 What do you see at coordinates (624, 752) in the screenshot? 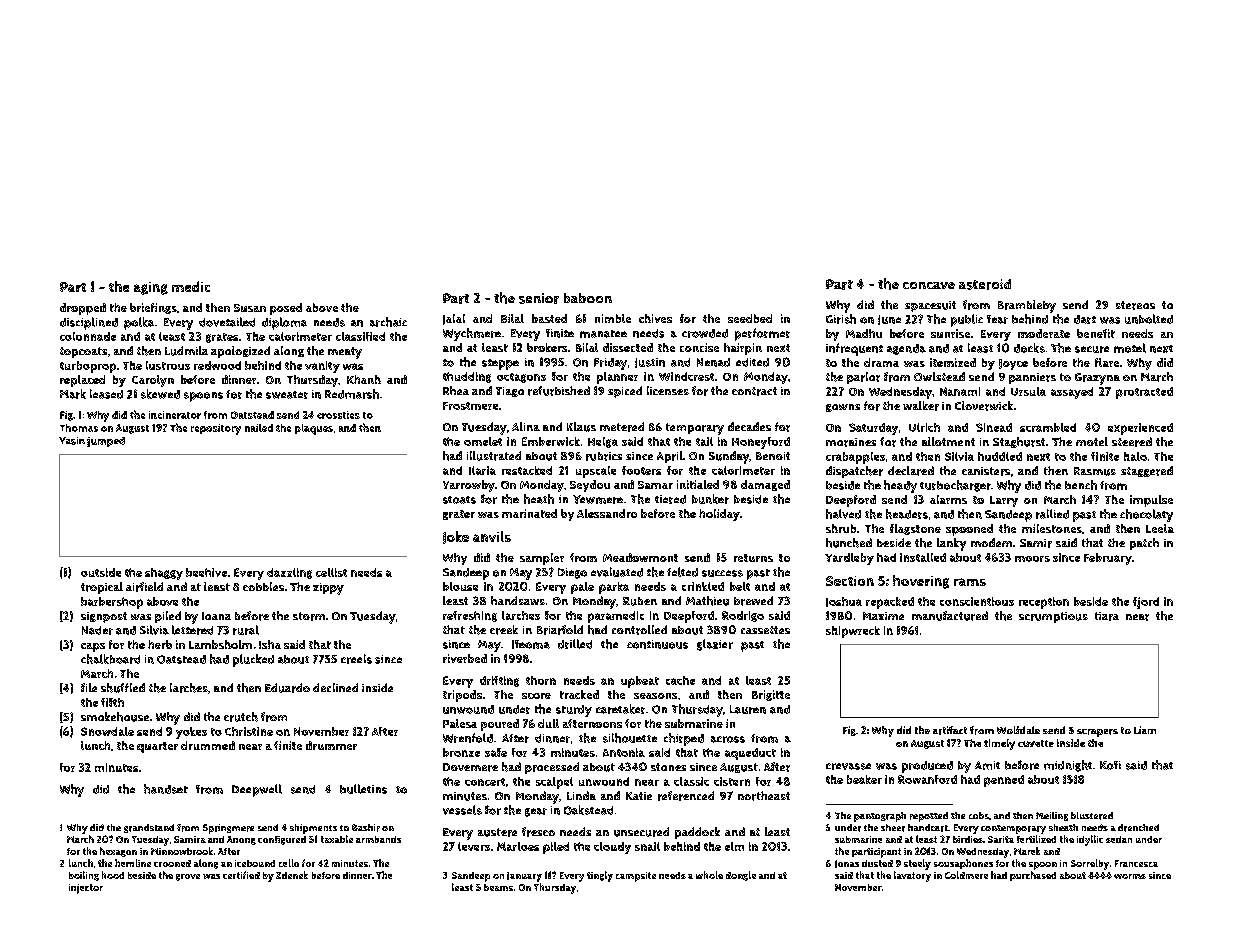
I see `Antonia` at bounding box center [624, 752].
